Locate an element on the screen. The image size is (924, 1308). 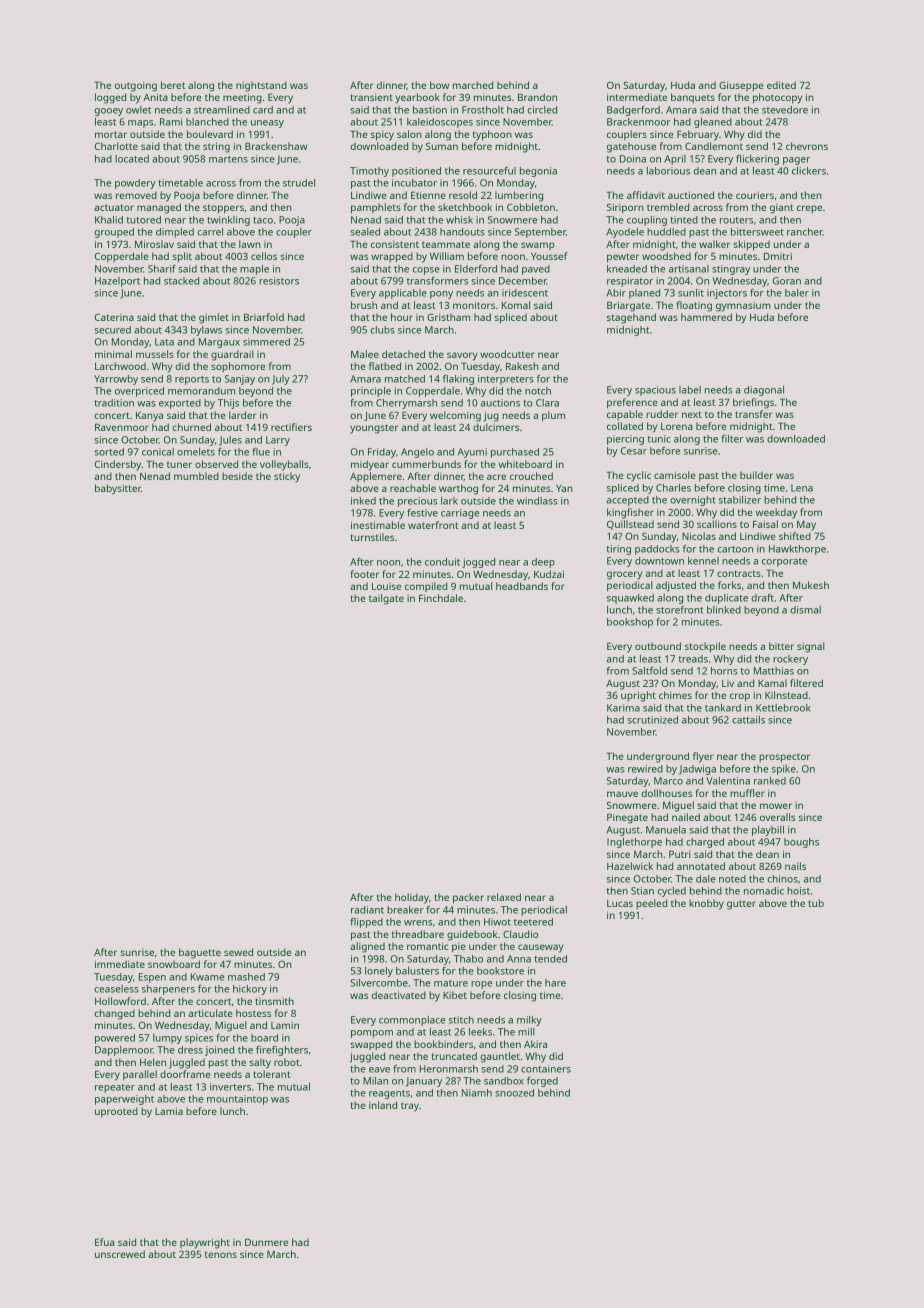
draft is located at coordinates (762, 598).
